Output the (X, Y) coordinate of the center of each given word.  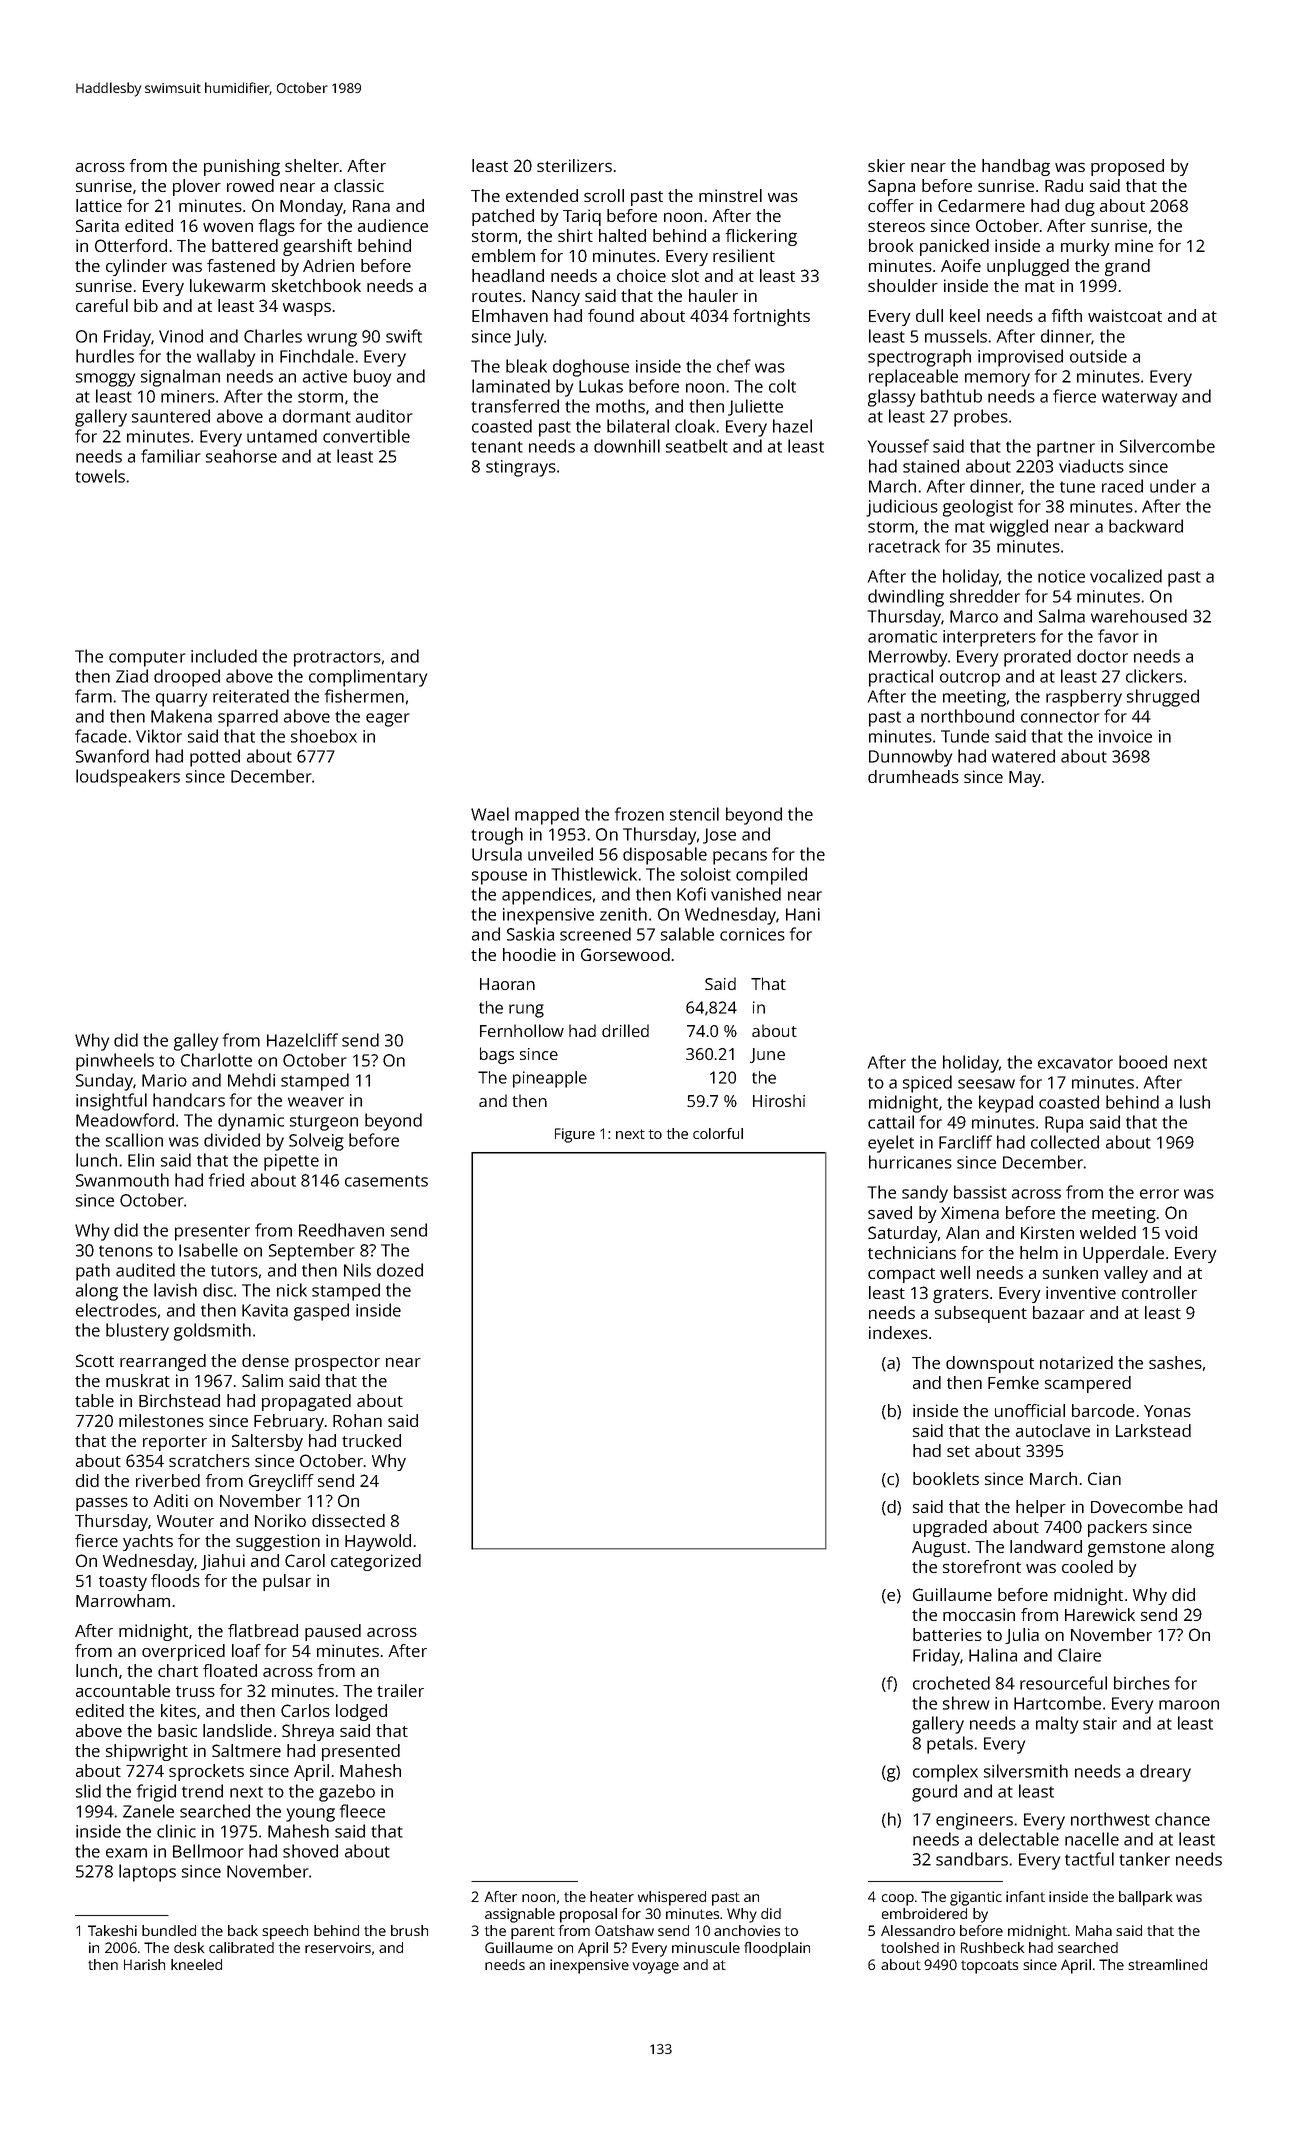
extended (542, 195)
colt (782, 386)
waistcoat (1125, 315)
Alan (962, 1232)
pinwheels (115, 1062)
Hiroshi (779, 1100)
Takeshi (112, 1930)
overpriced (183, 1652)
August (939, 1549)
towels (100, 476)
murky (1085, 247)
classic (359, 185)
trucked (371, 1440)
